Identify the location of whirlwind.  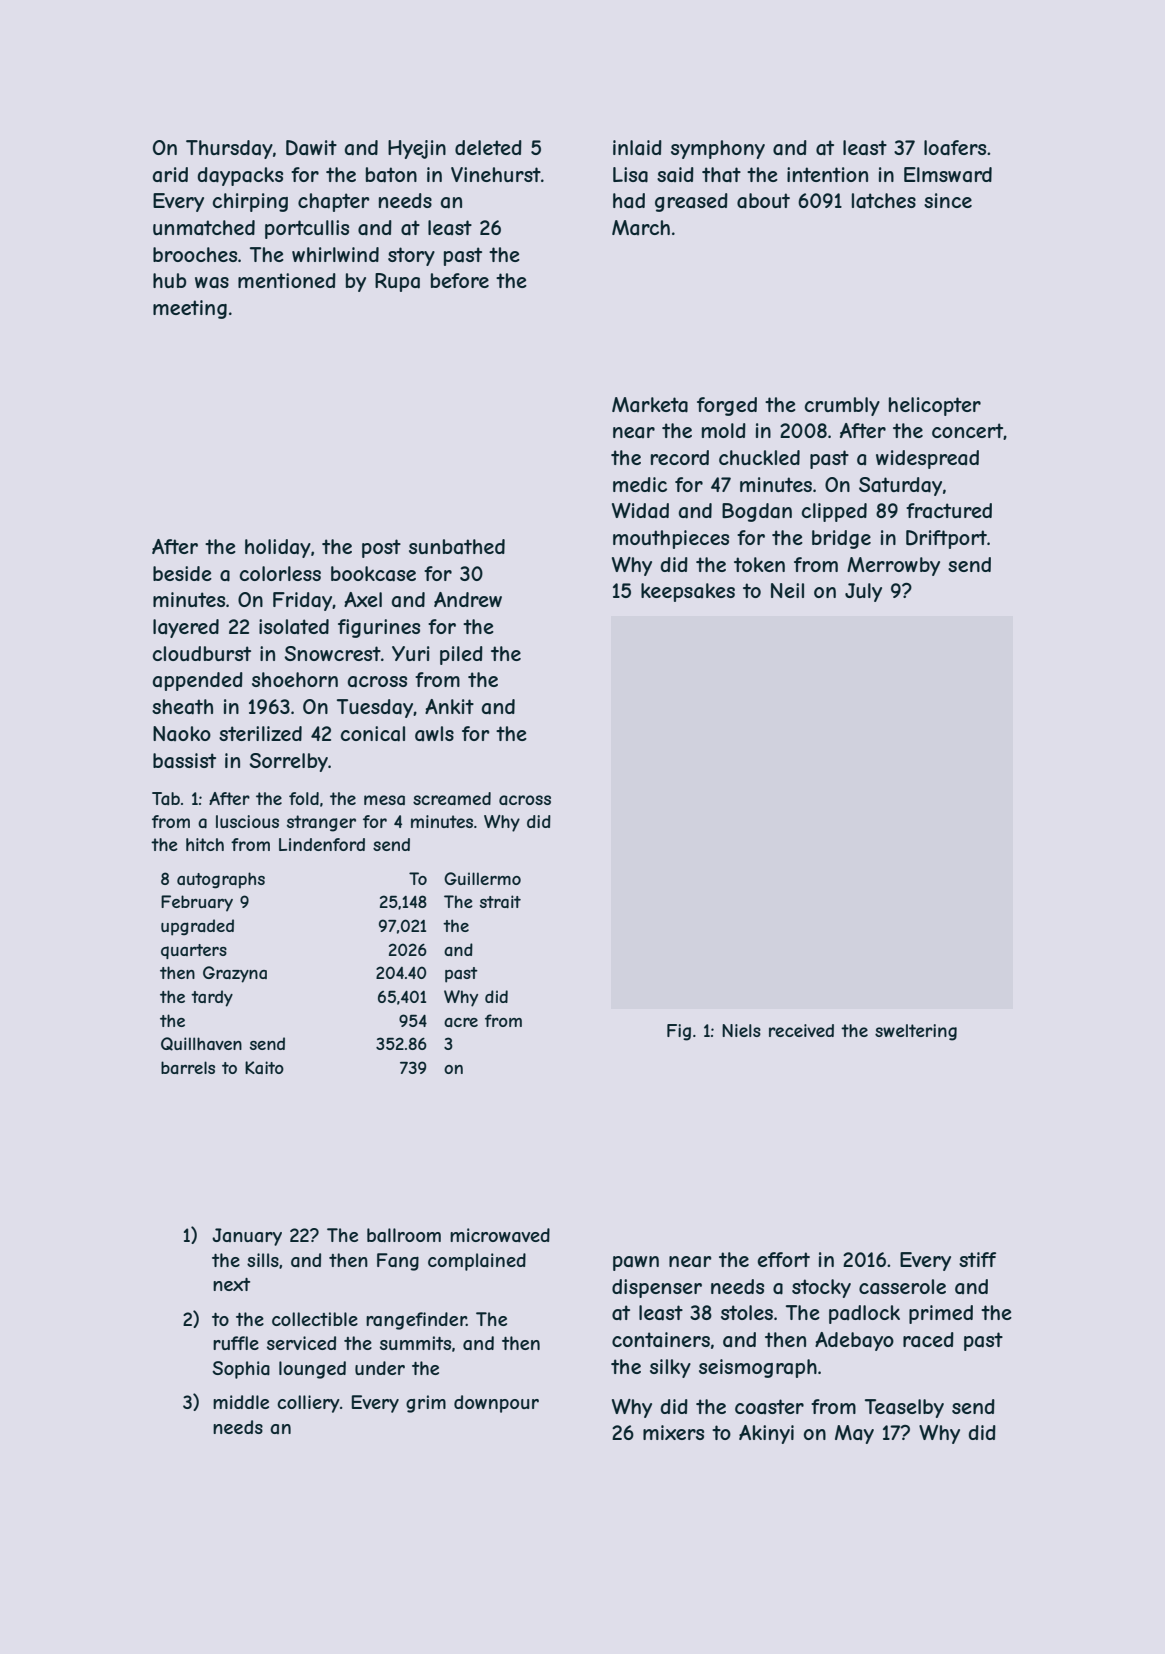
(335, 254).
